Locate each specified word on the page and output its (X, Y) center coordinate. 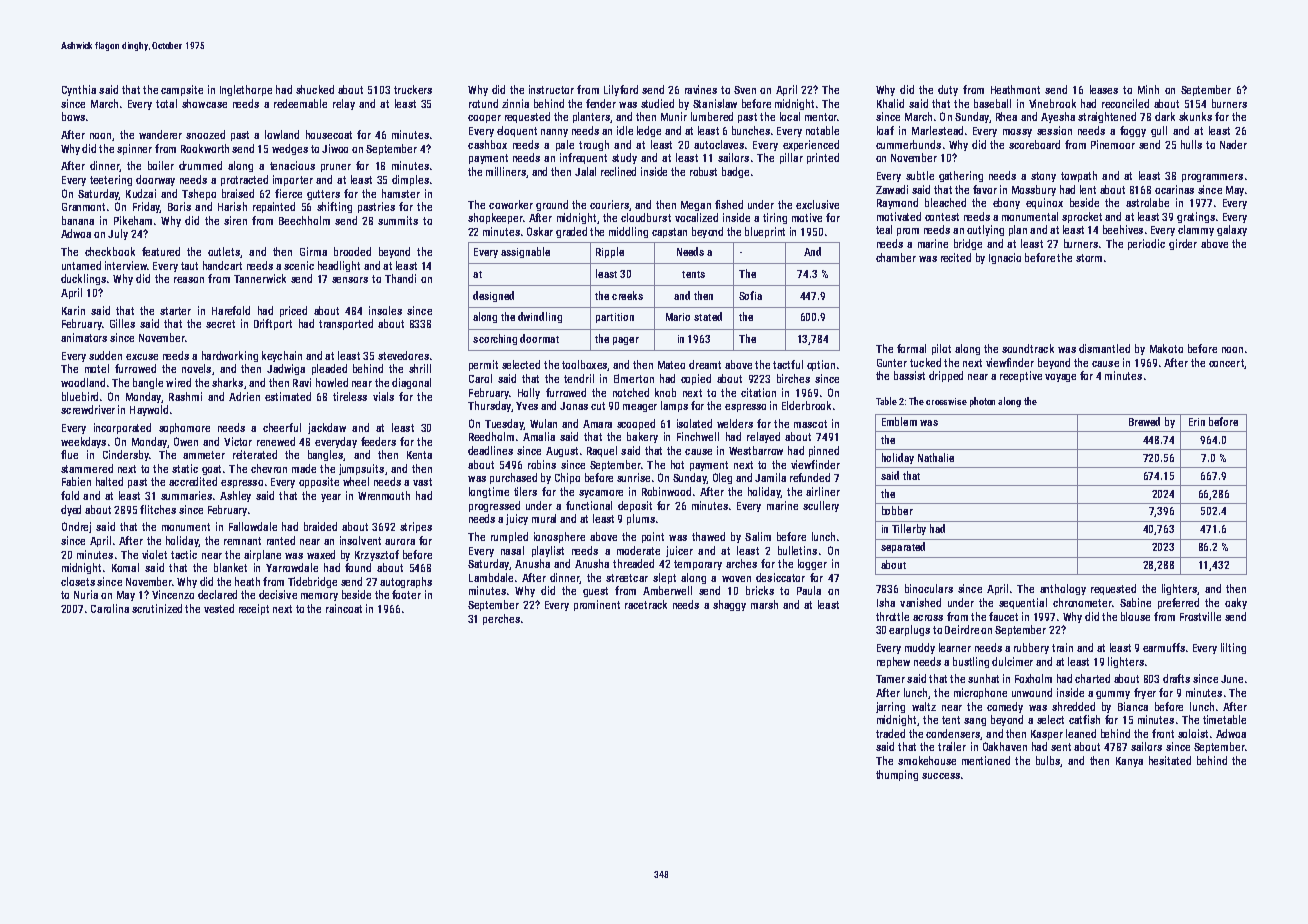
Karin (73, 310)
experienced (811, 145)
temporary (698, 565)
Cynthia (79, 90)
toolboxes (584, 364)
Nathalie (936, 457)
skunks (1195, 116)
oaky (1236, 603)
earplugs (909, 630)
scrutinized (157, 608)
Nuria (86, 594)
